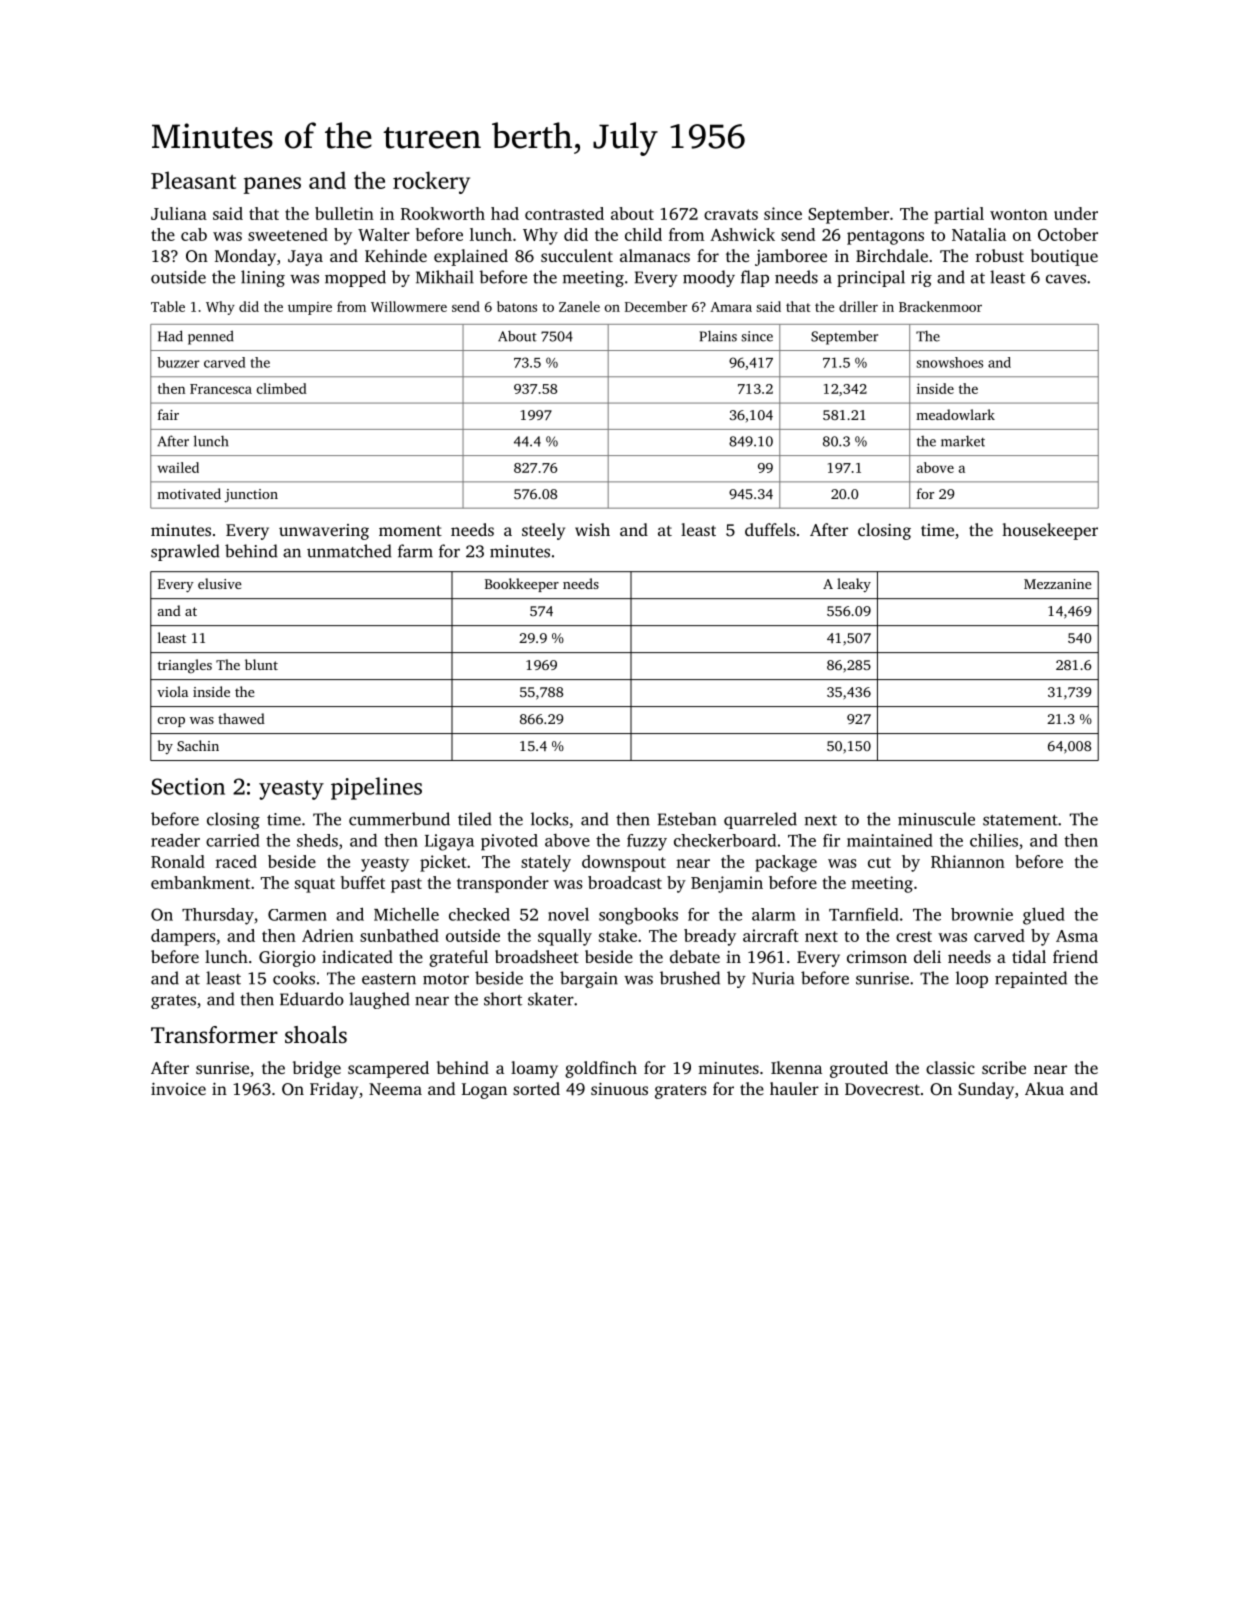 This image has height=1617, width=1249. What do you see at coordinates (565, 937) in the image?
I see `squally` at bounding box center [565, 937].
